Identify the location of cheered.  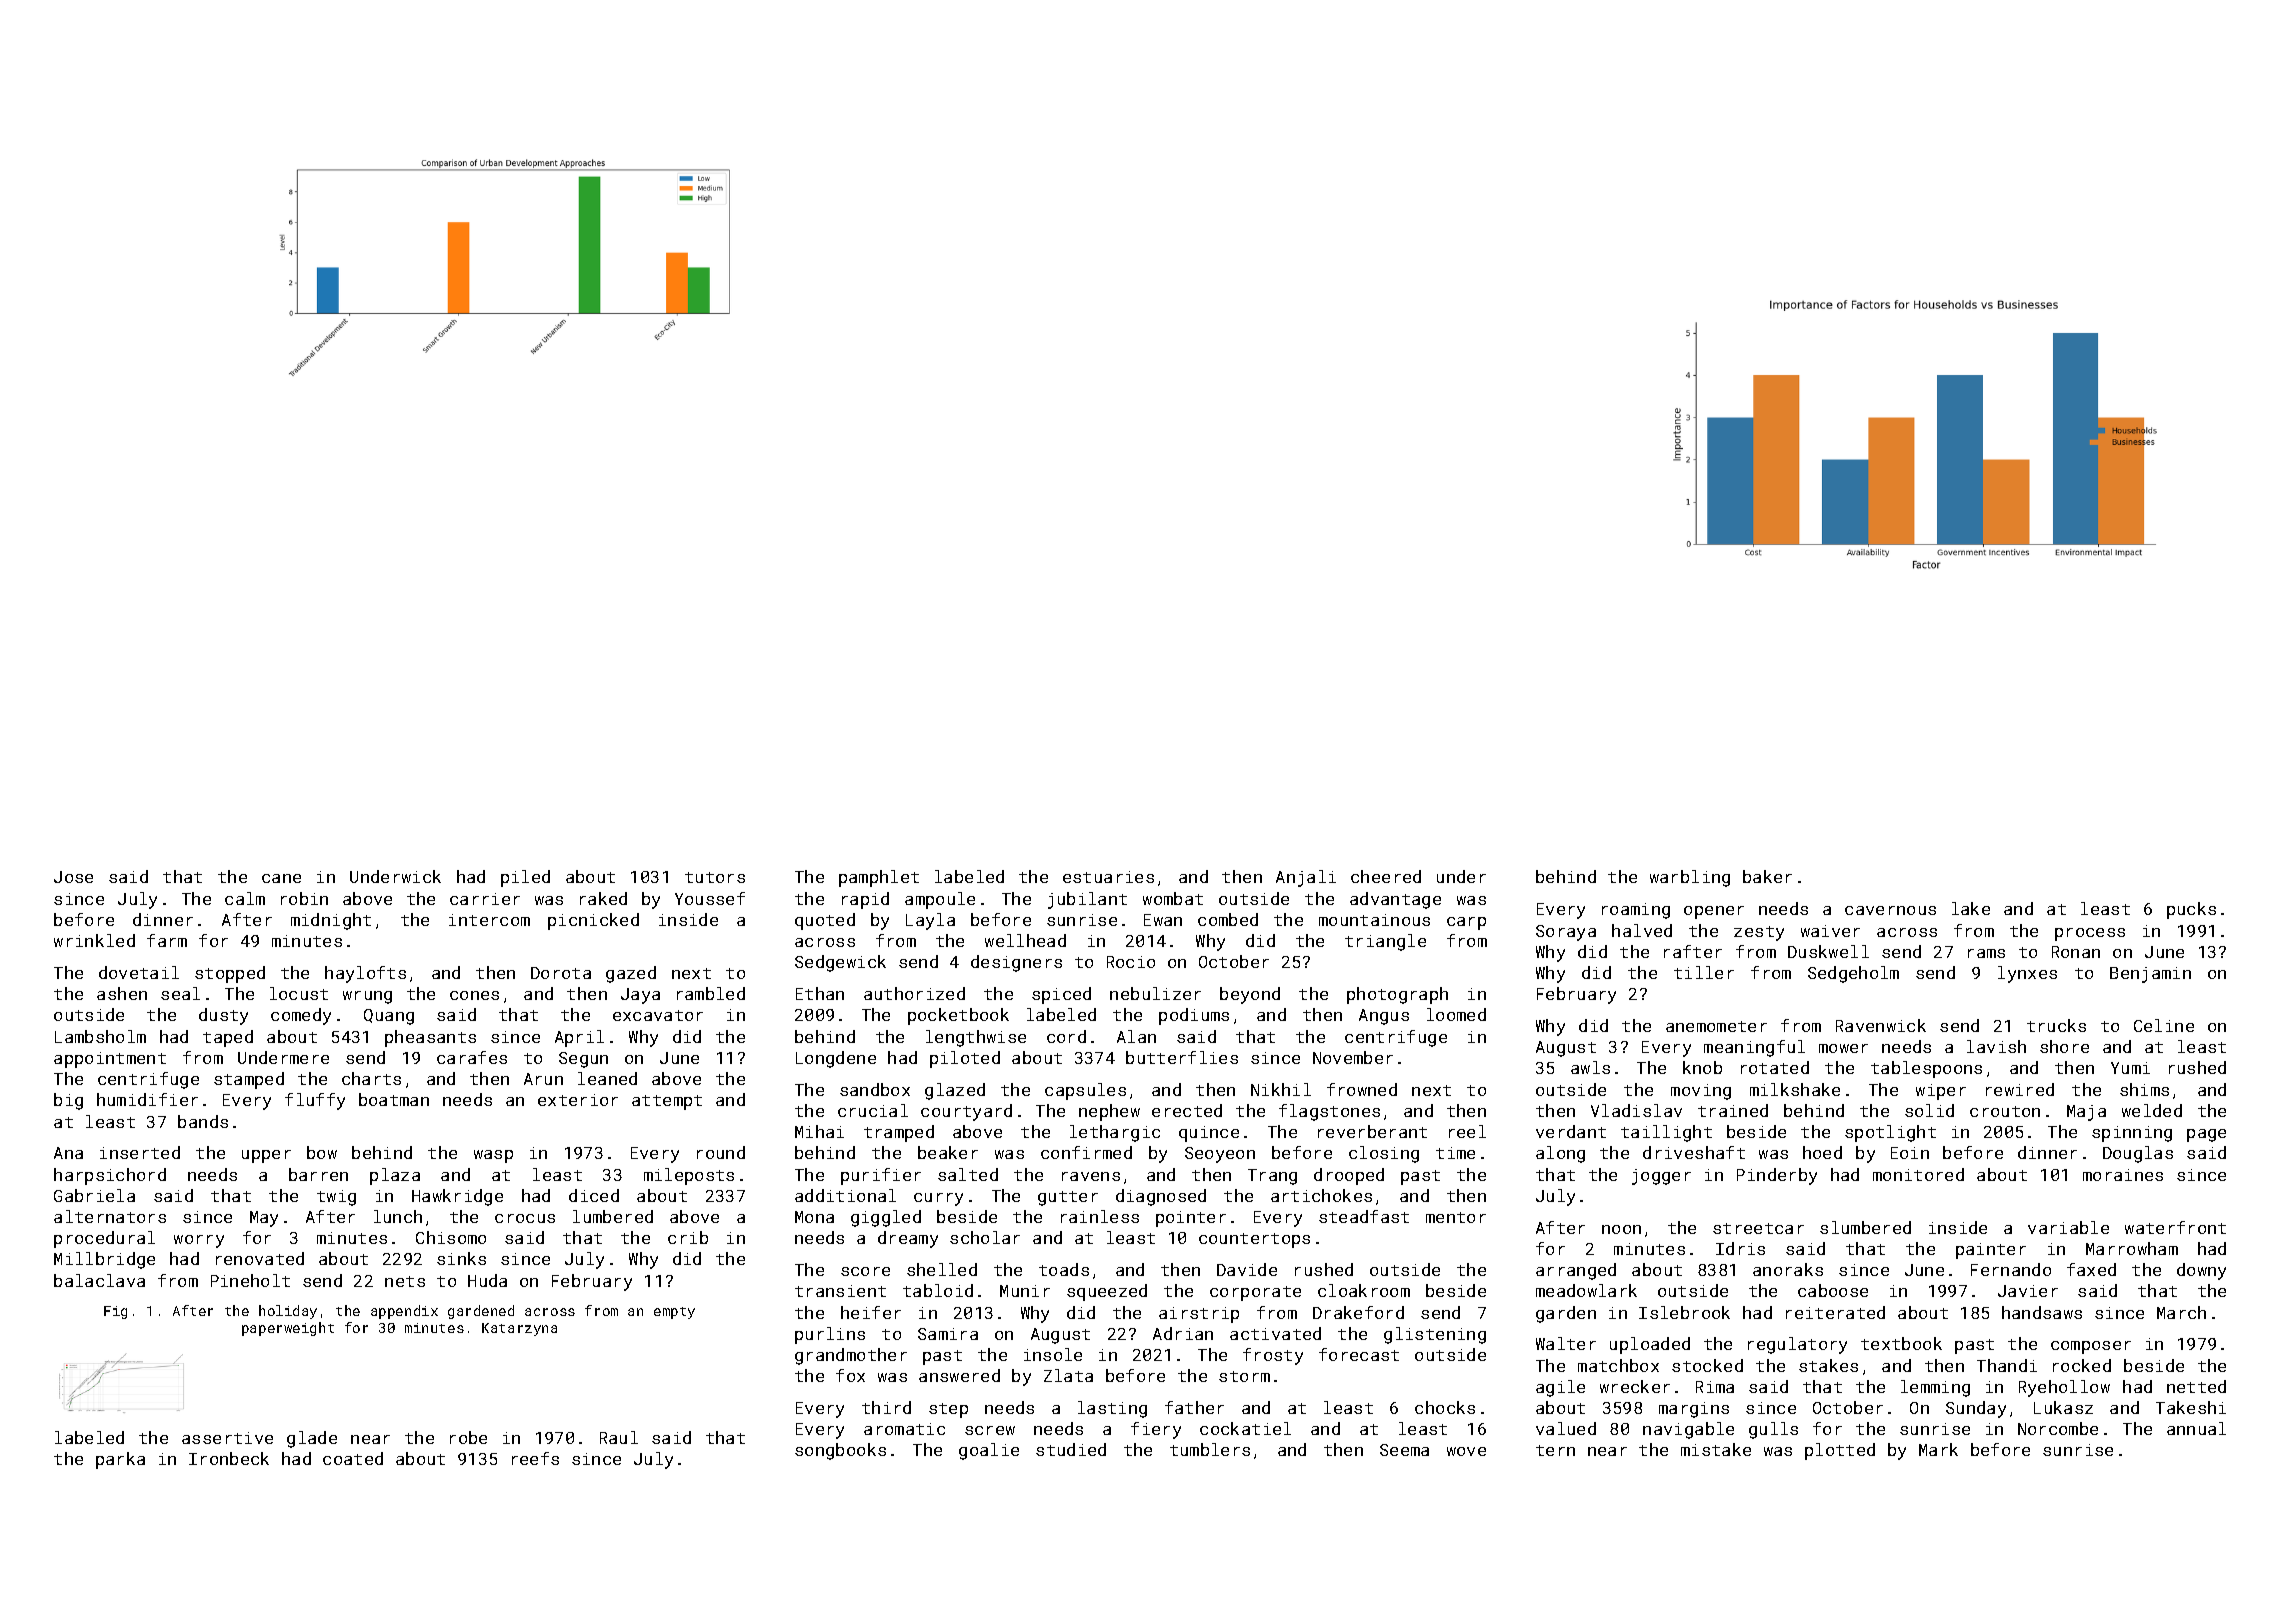
(1386, 876).
